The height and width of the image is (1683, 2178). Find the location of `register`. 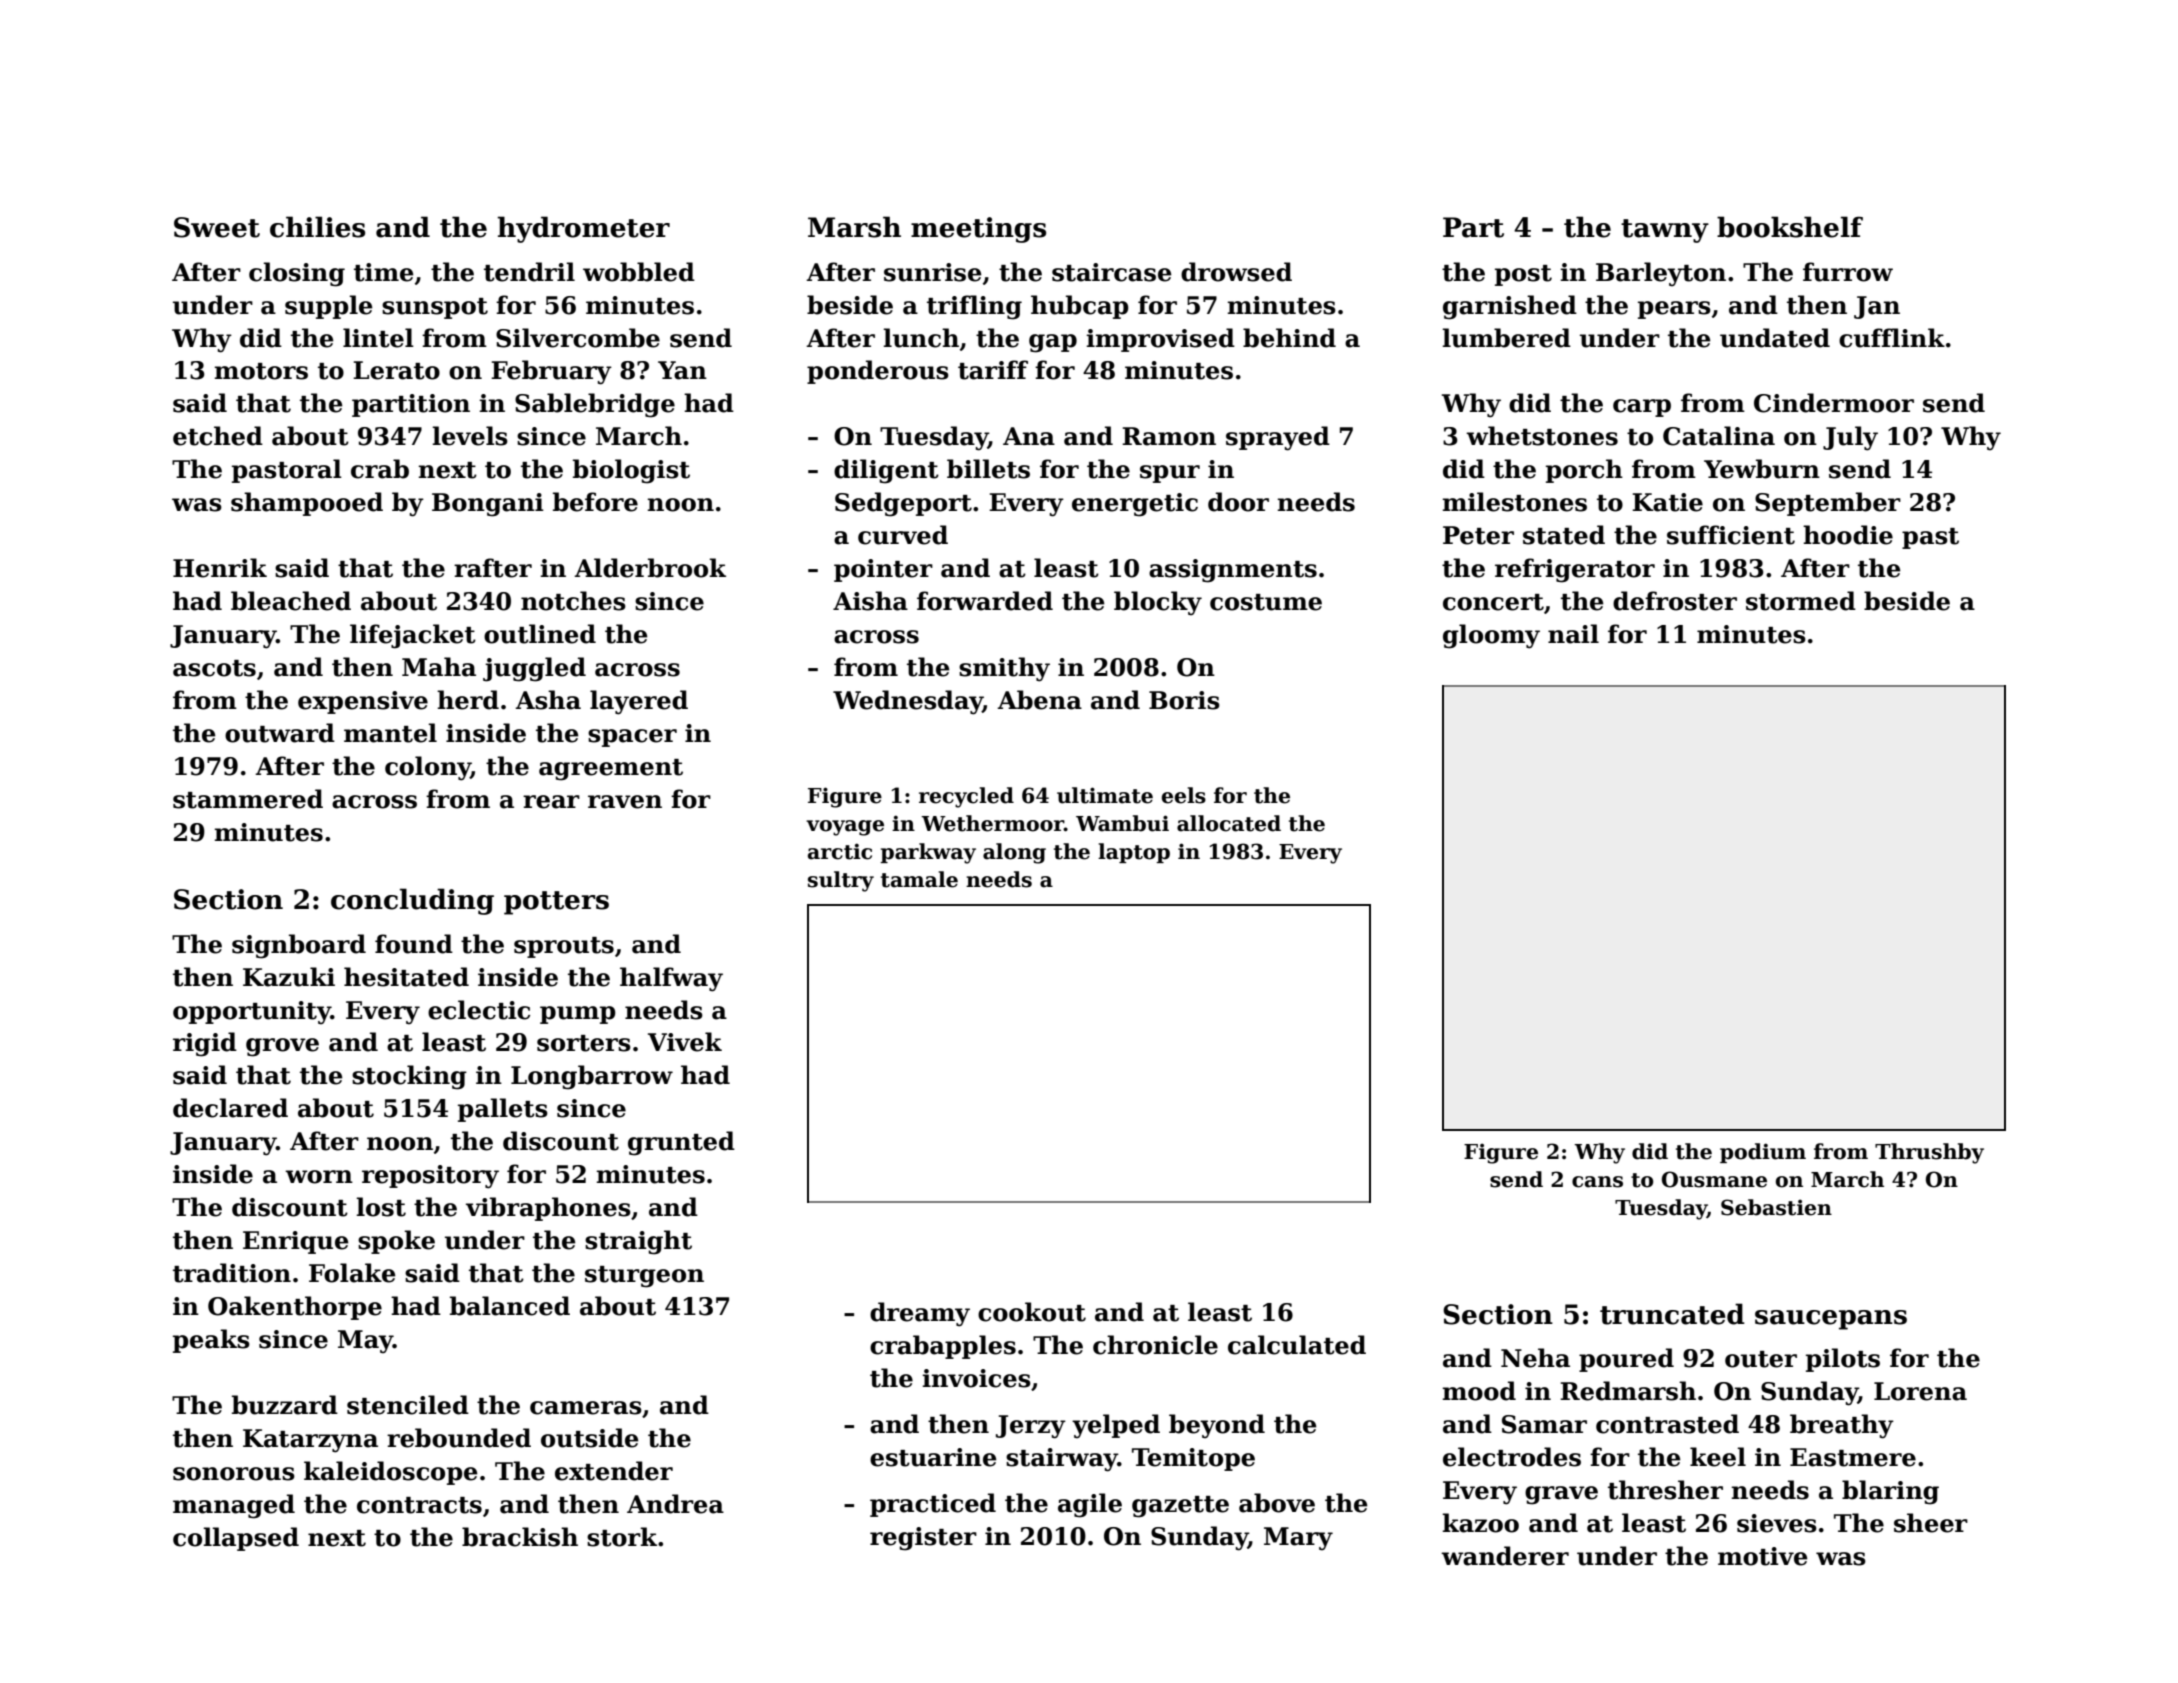

register is located at coordinates (923, 1539).
